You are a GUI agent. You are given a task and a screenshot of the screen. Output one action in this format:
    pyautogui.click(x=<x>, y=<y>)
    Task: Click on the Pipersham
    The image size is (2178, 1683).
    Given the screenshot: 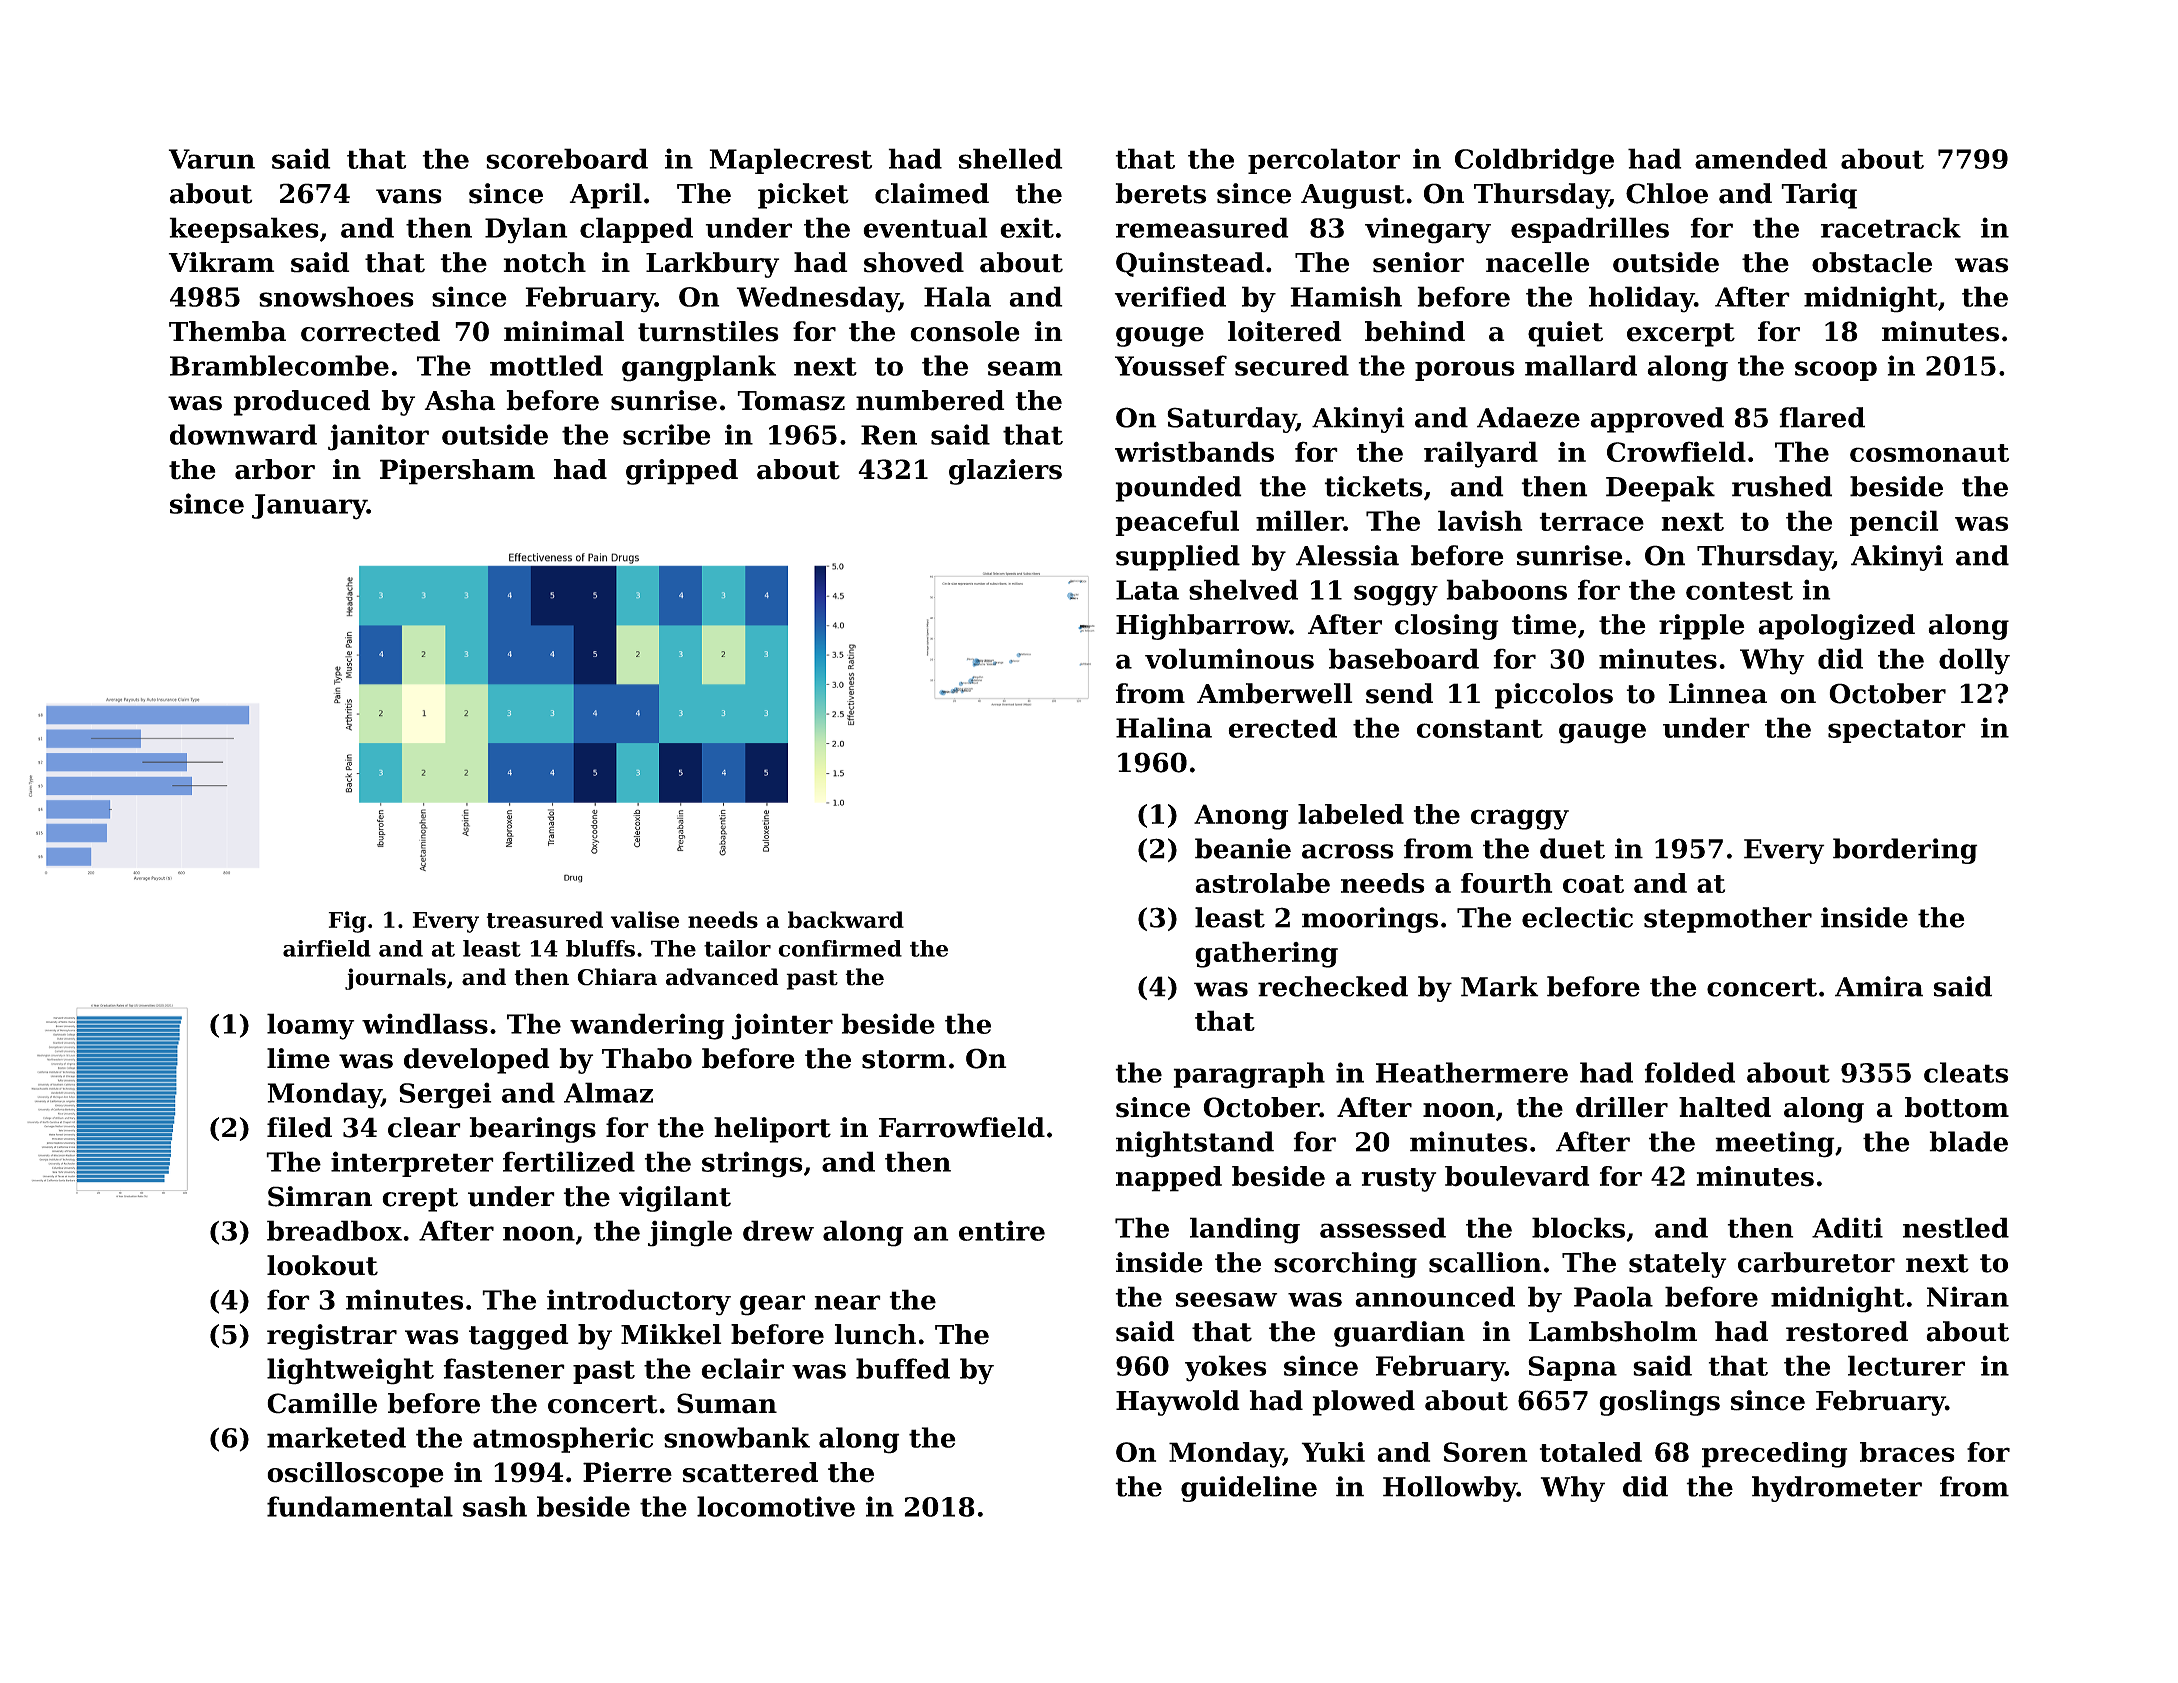 What is the action you would take?
    pyautogui.click(x=457, y=472)
